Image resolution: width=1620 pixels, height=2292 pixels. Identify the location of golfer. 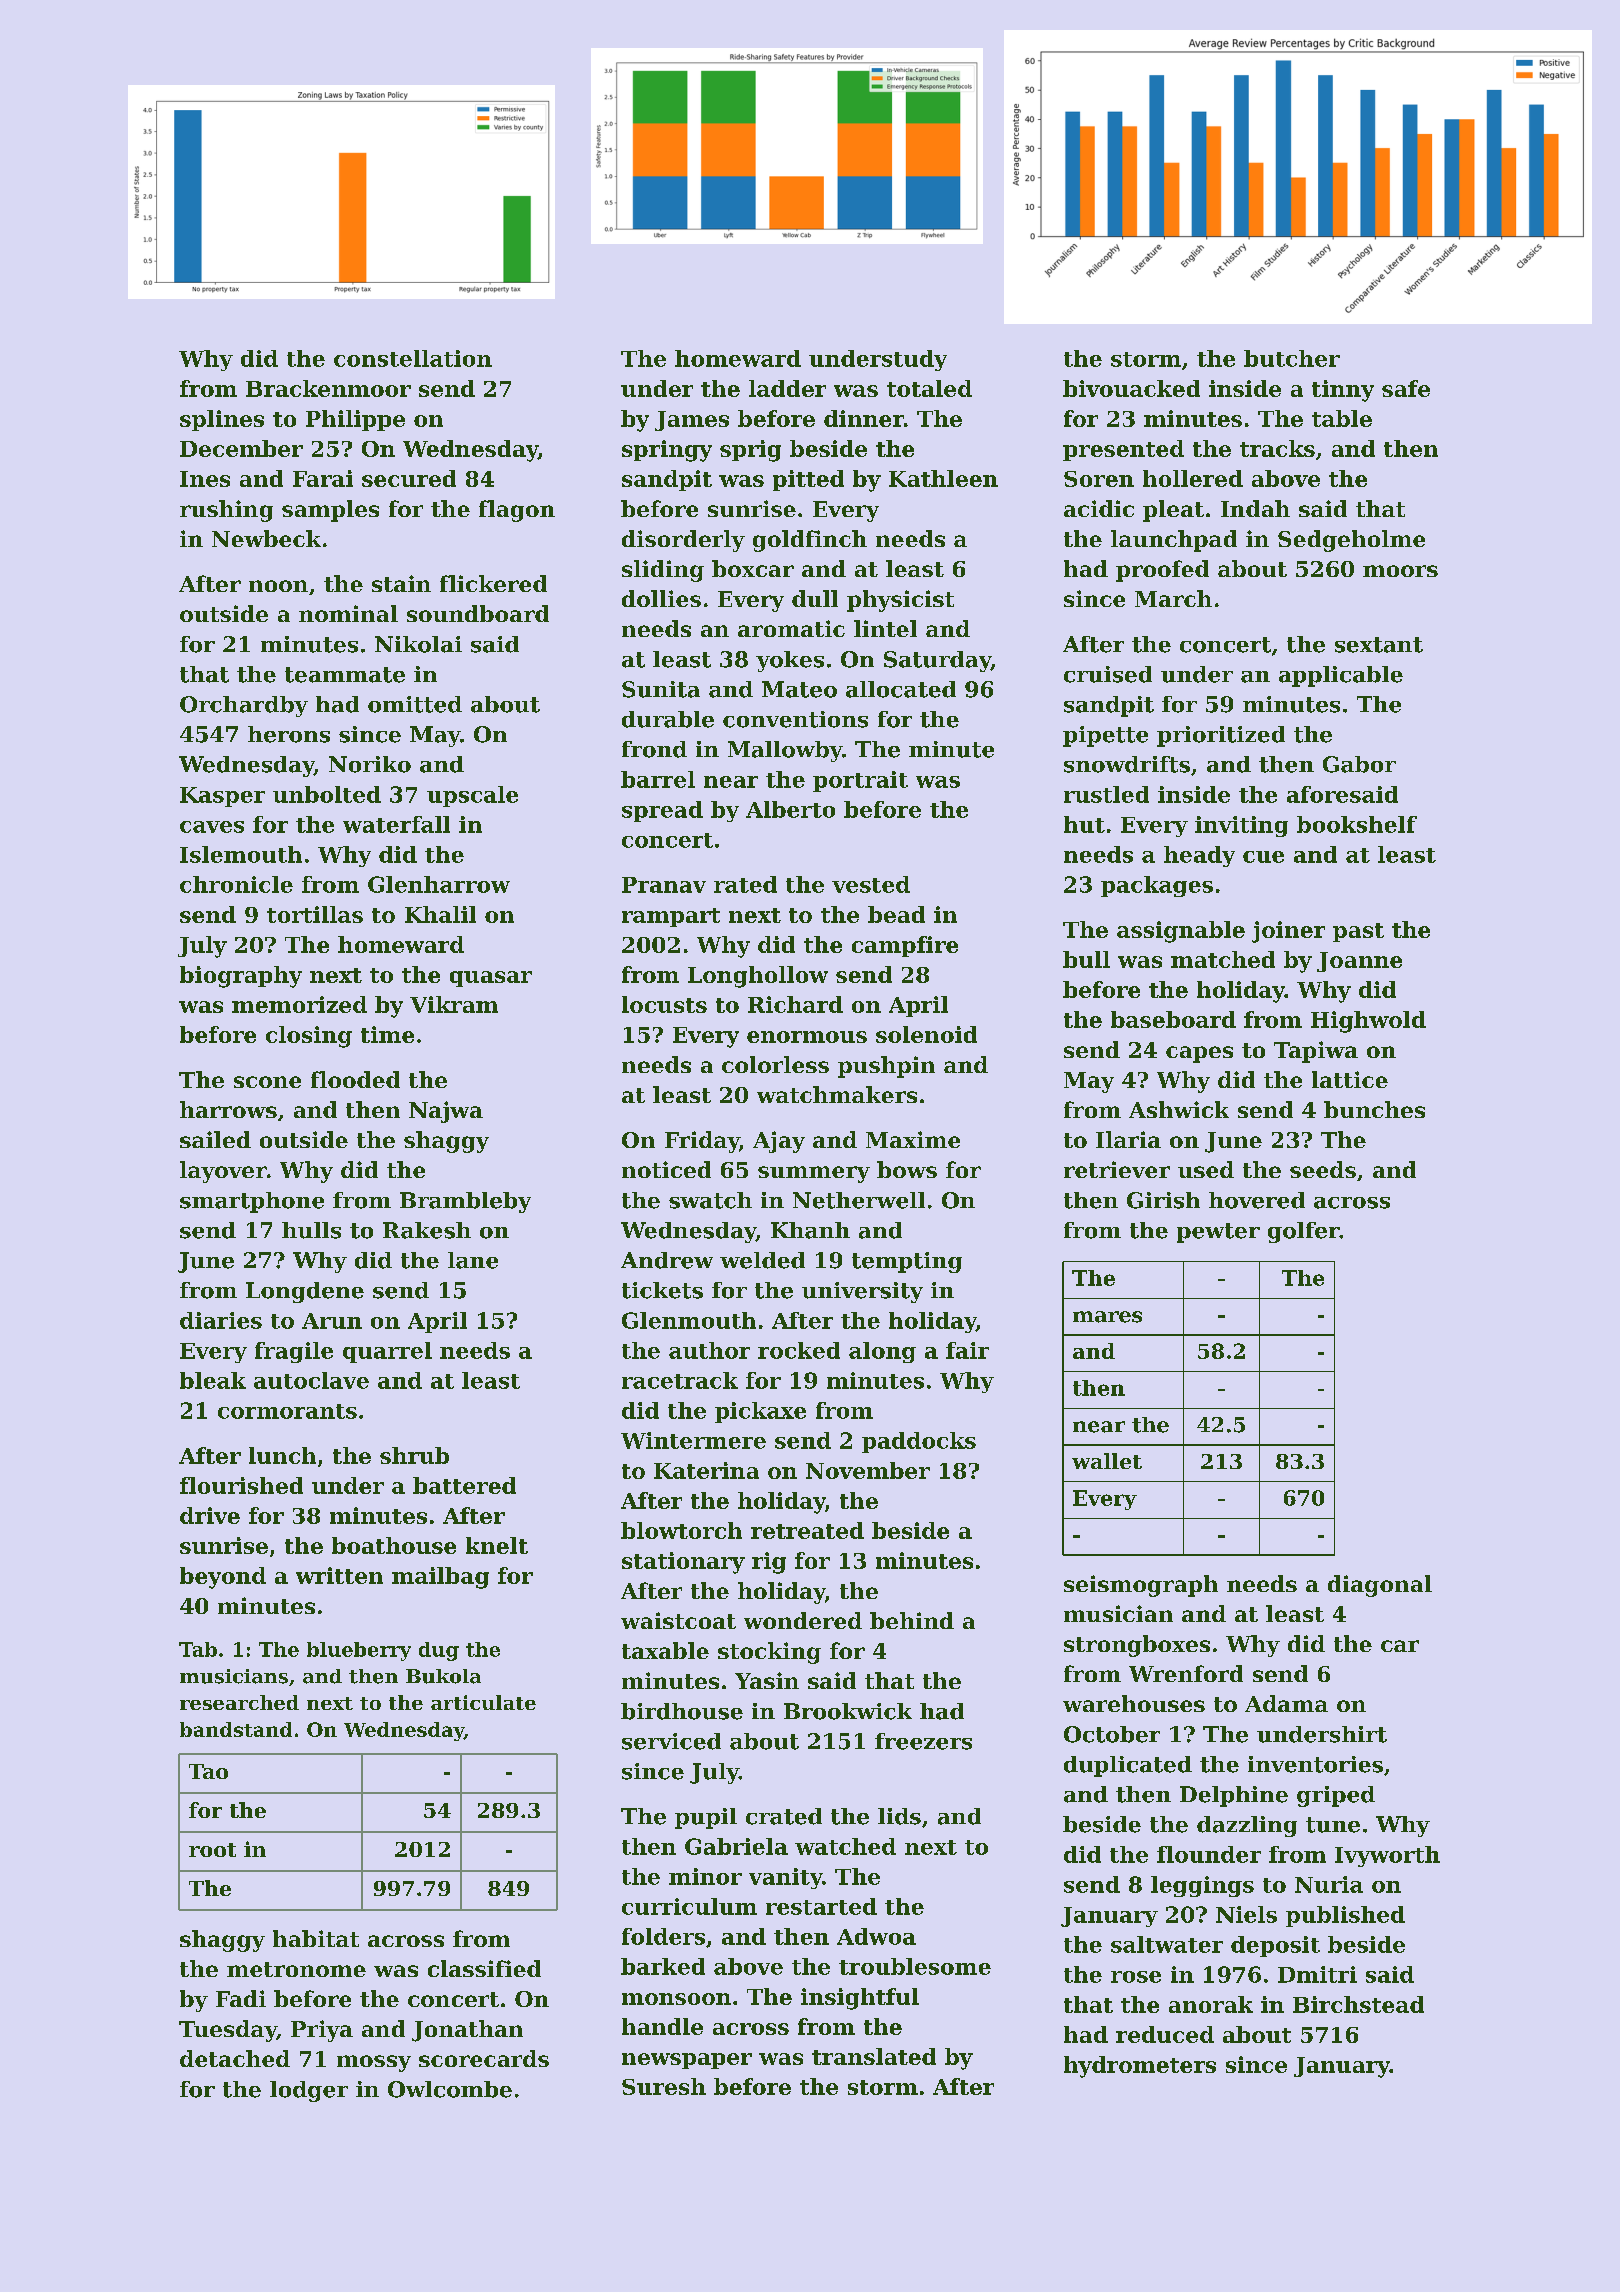
(1304, 1232).
